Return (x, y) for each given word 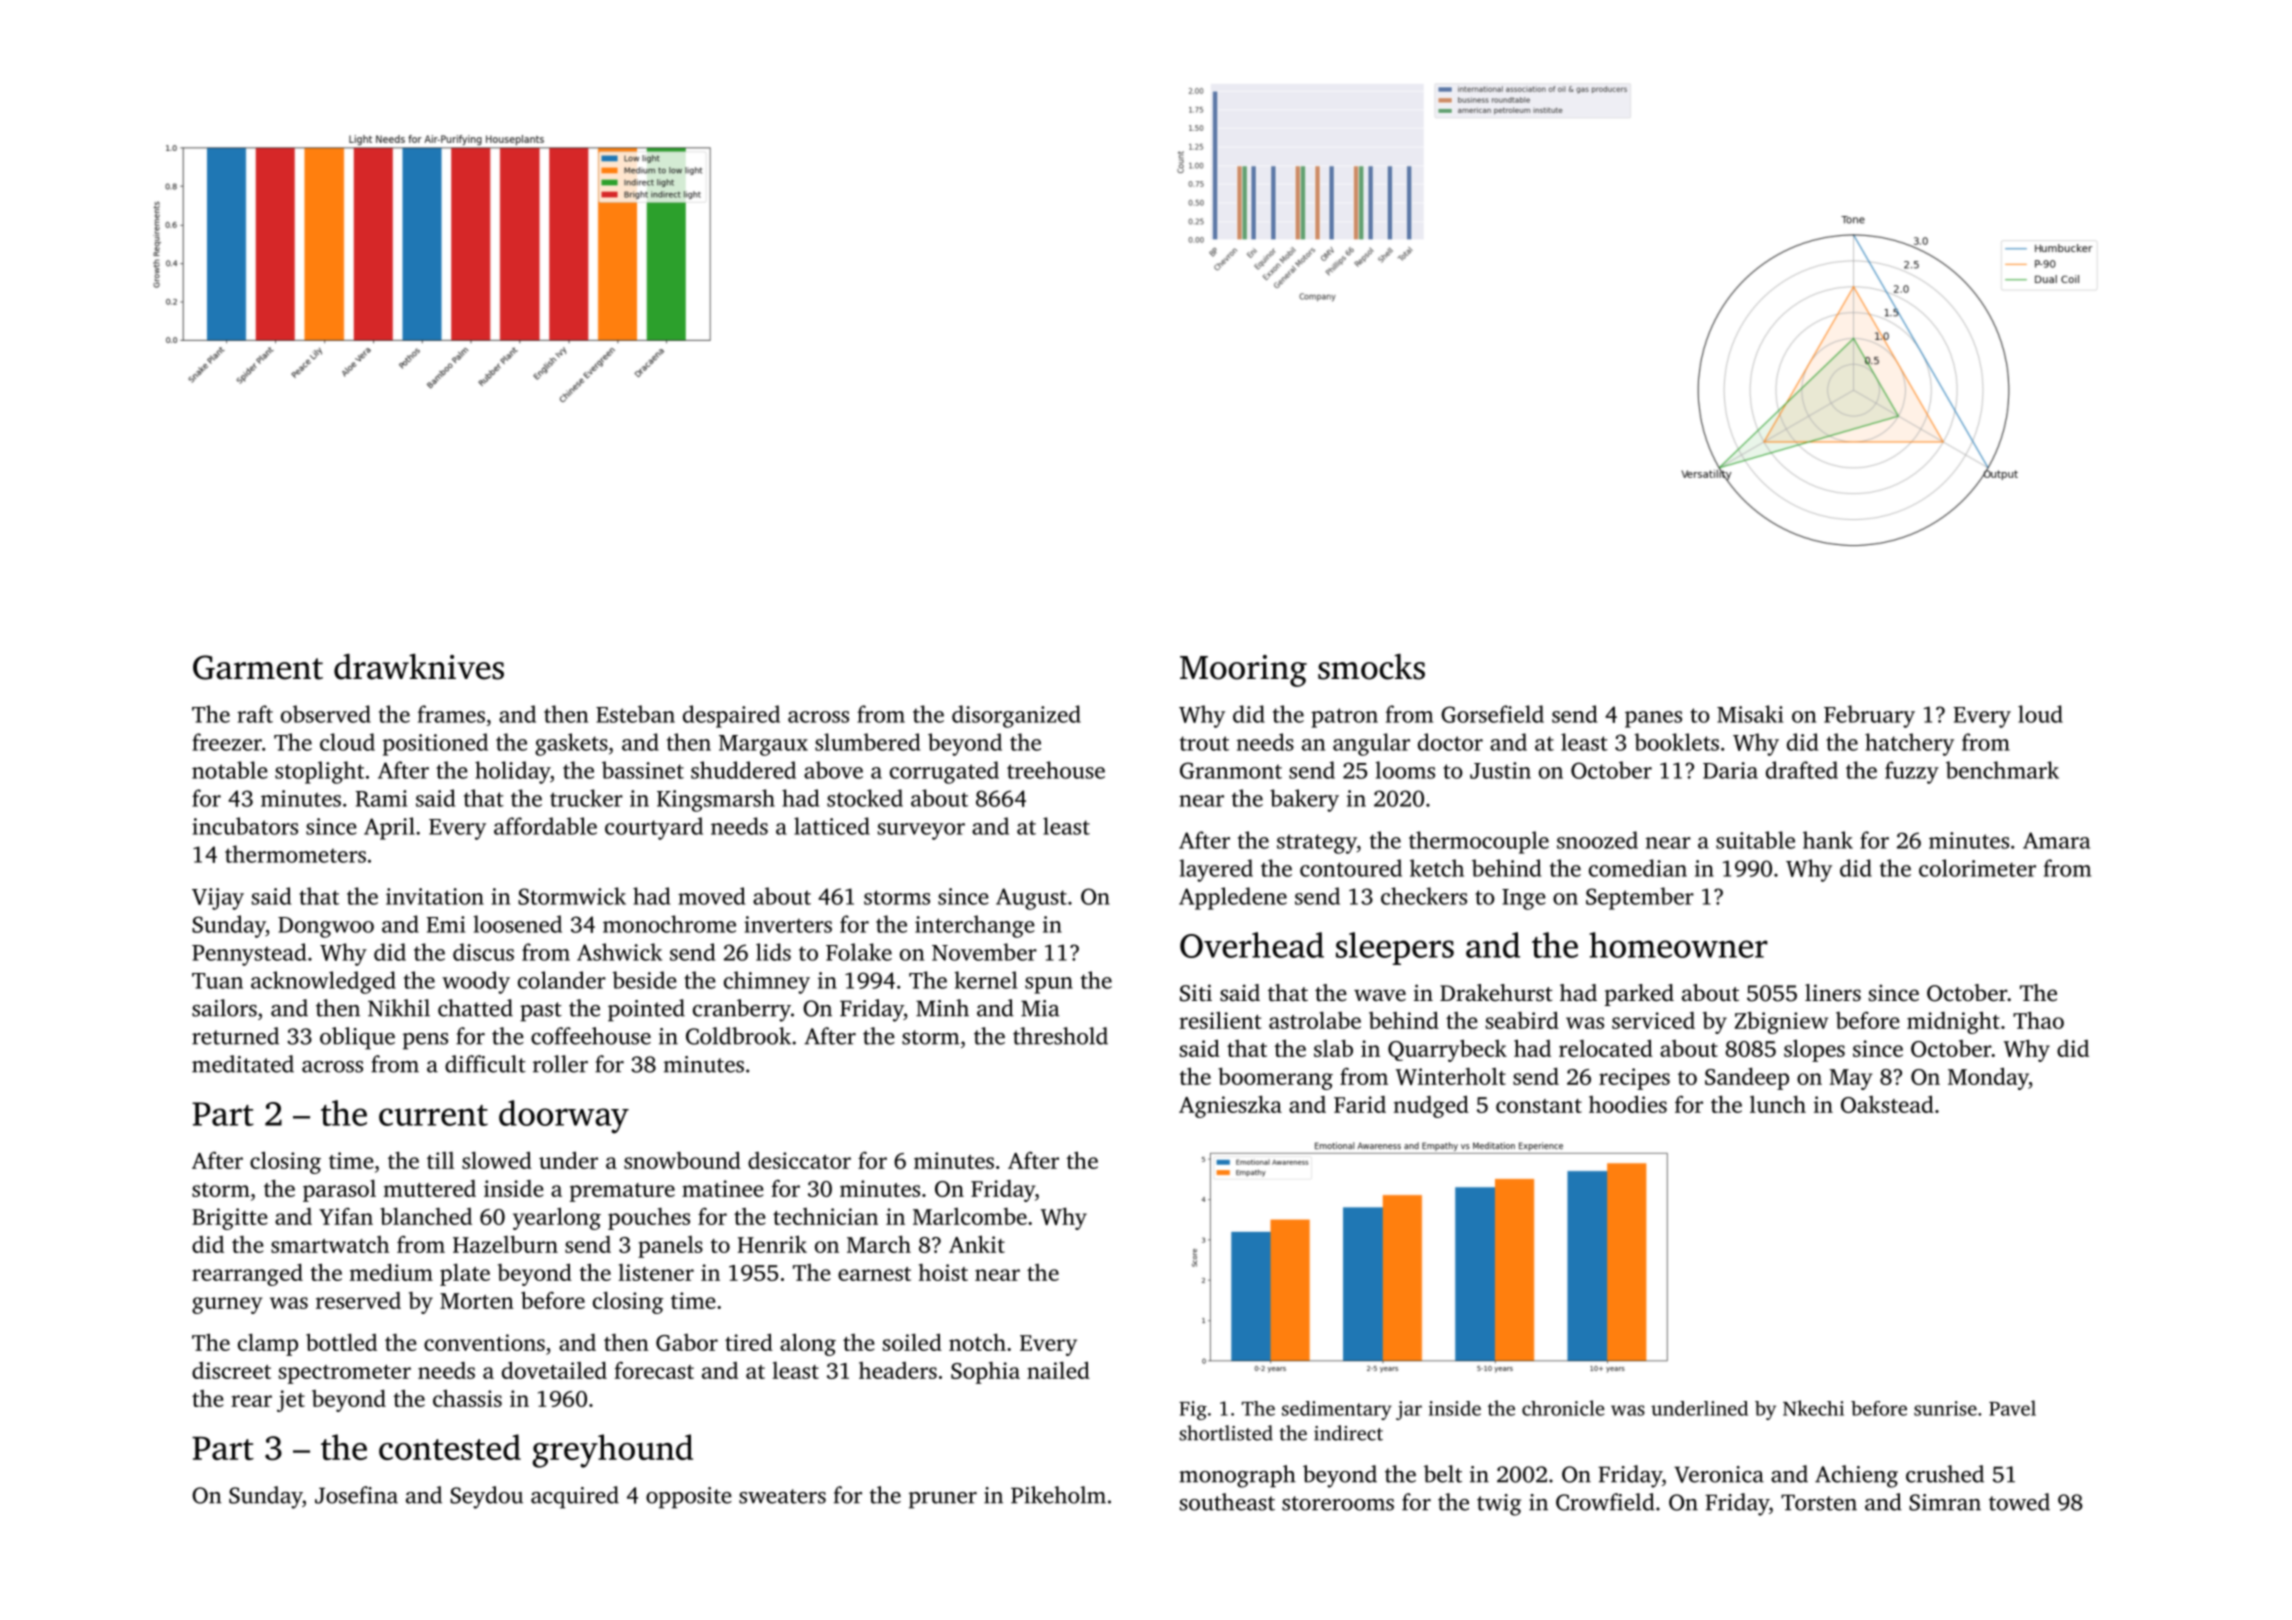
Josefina (356, 1495)
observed (326, 714)
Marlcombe (970, 1216)
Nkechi (1813, 1408)
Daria (1730, 770)
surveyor (921, 831)
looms (1405, 770)
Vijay (218, 899)
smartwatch (330, 1244)
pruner (943, 1500)
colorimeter (1977, 868)
